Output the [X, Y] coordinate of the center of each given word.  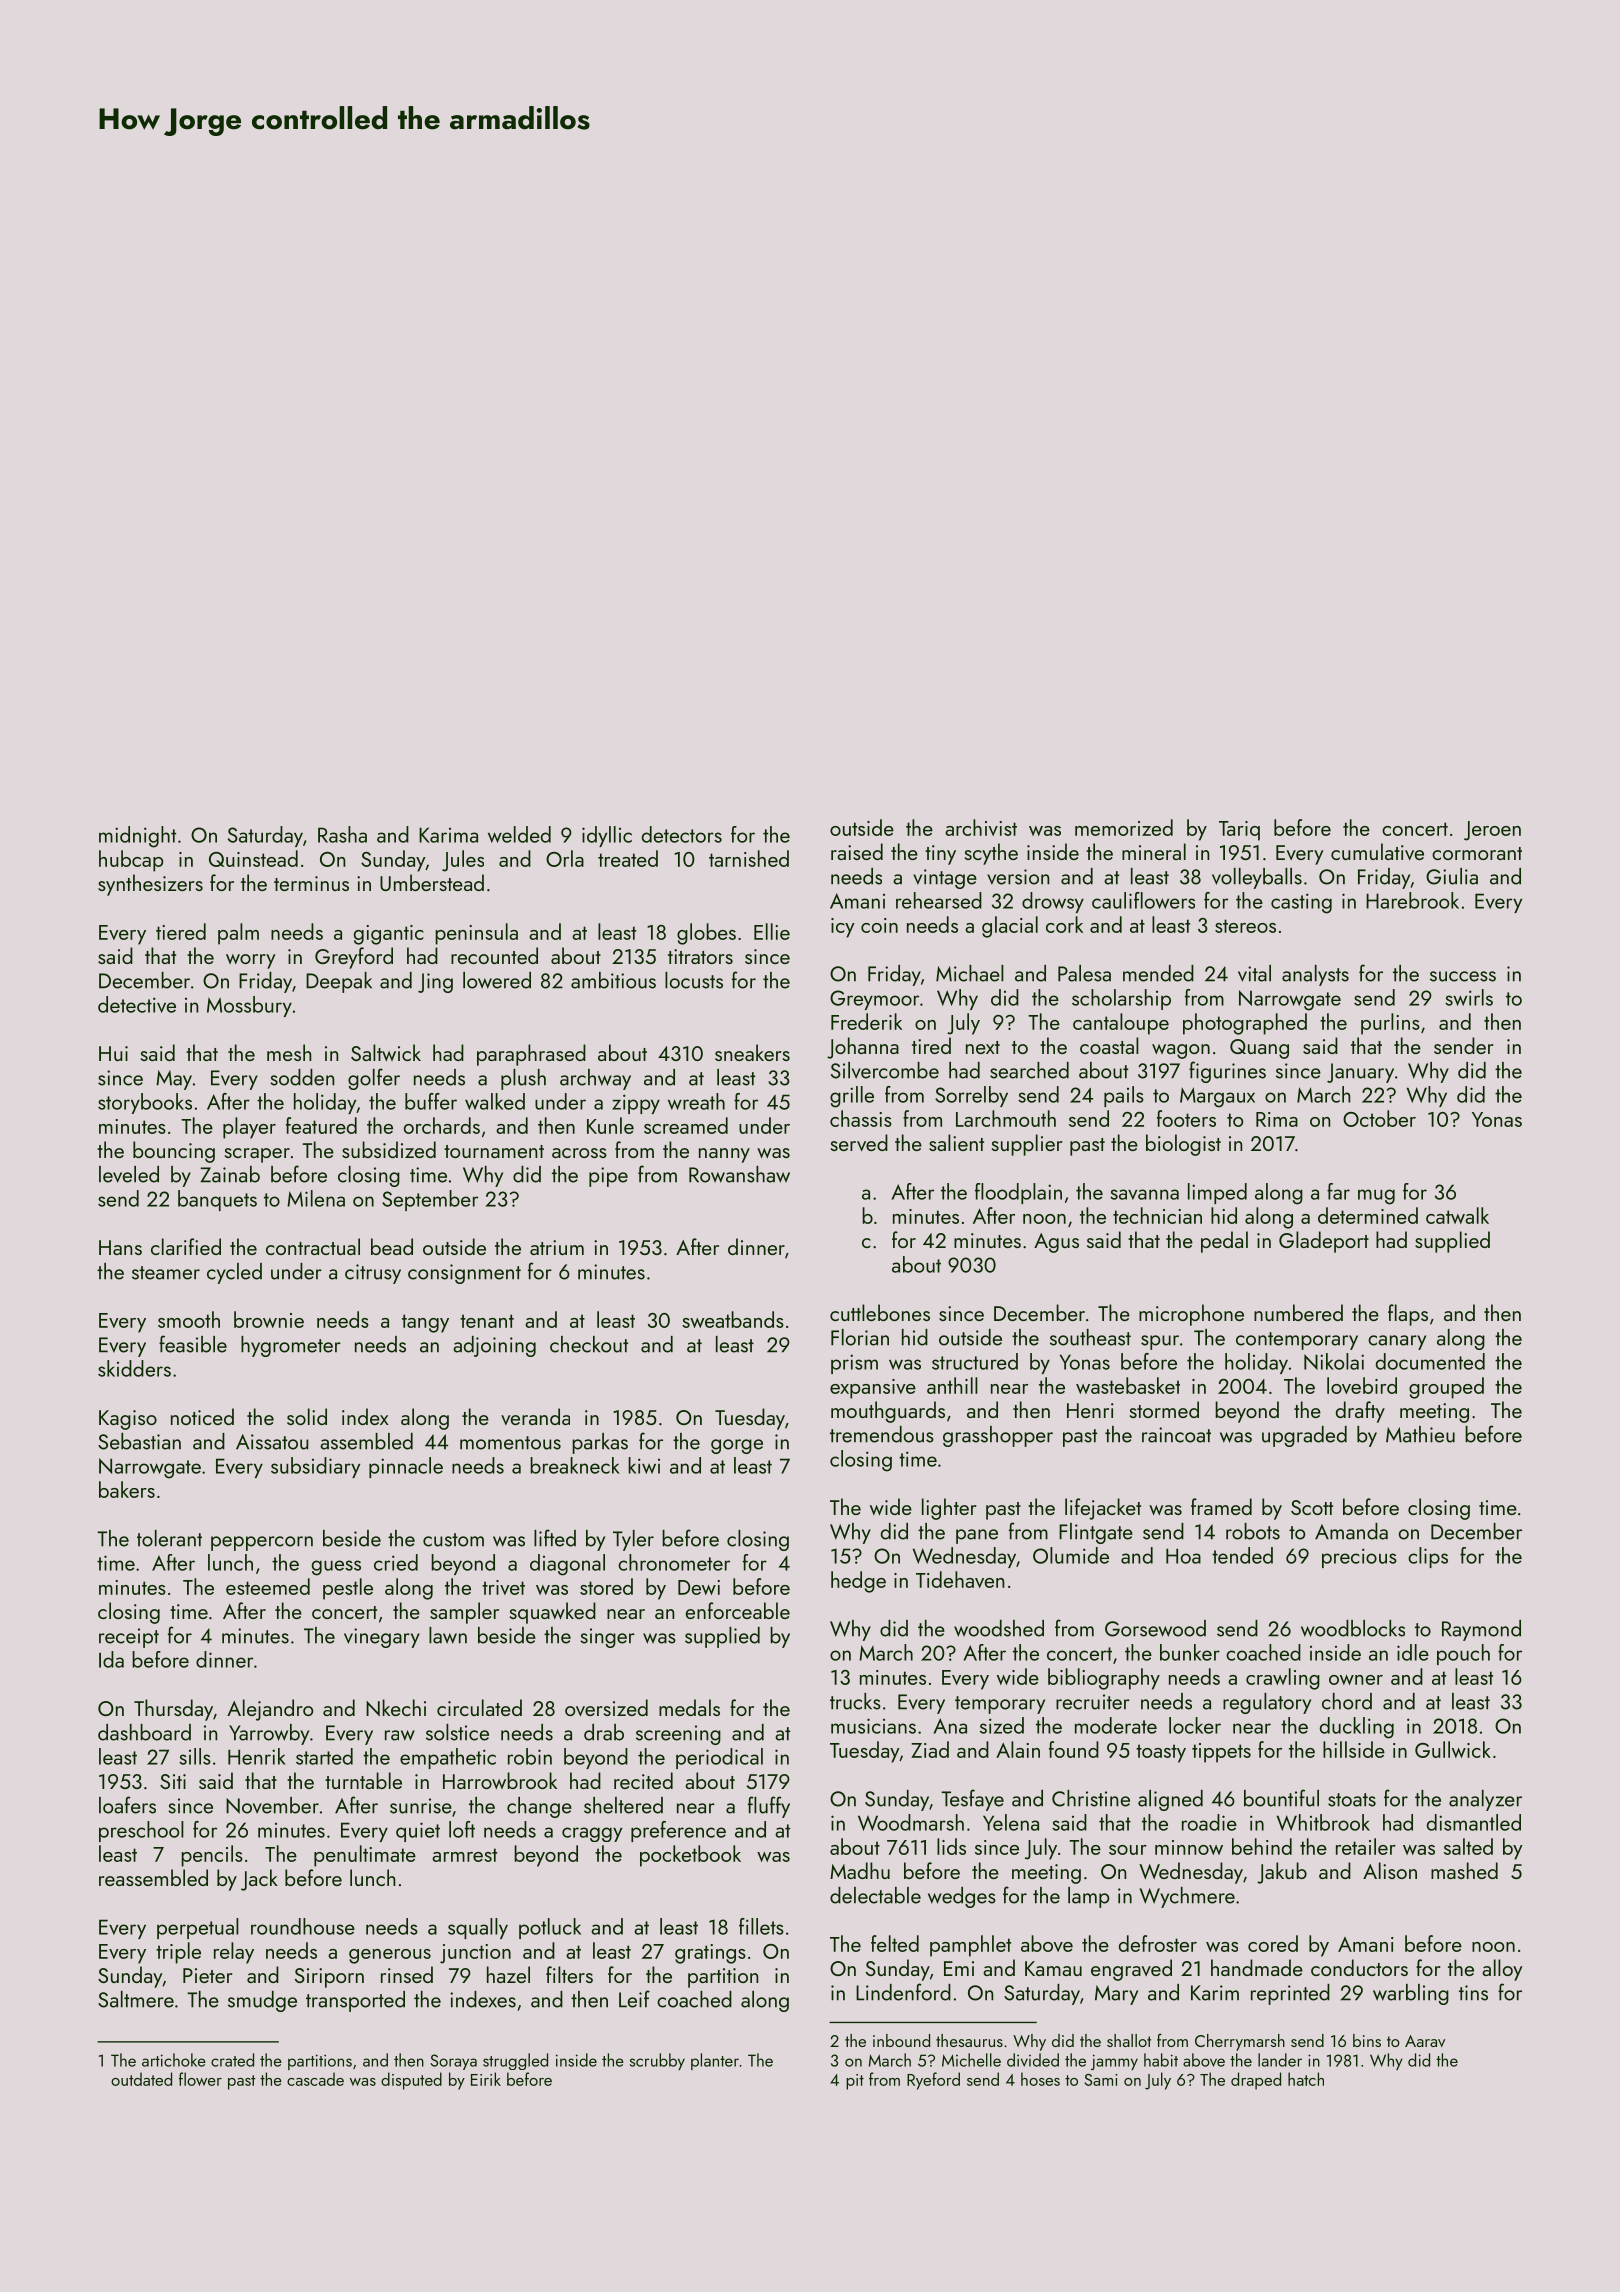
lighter [949, 1509]
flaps [1408, 1315]
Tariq [1239, 831]
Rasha [342, 834]
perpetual [198, 1928]
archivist [981, 827]
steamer [166, 1273]
